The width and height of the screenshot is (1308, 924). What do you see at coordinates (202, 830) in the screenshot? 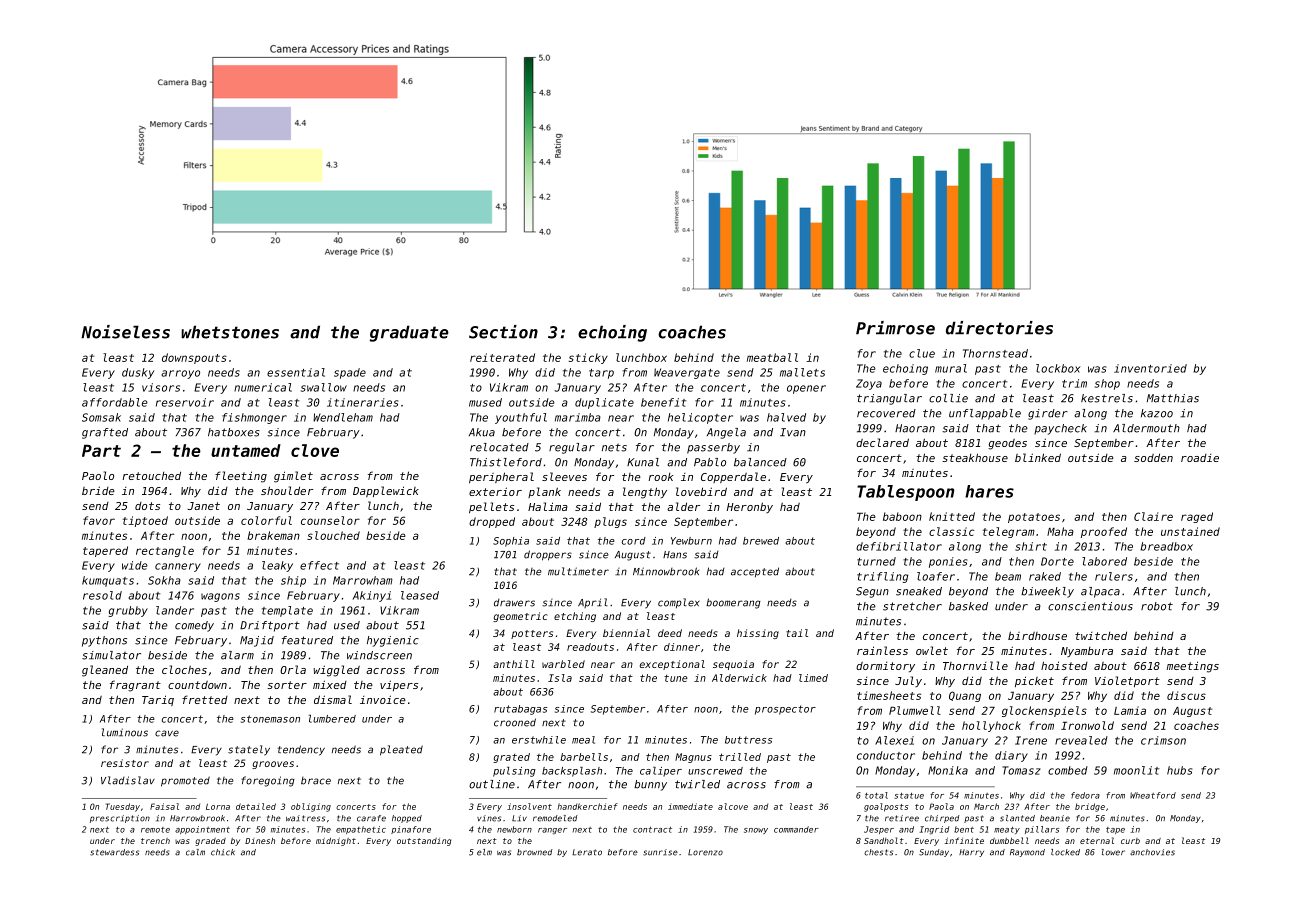
I see `appointment` at bounding box center [202, 830].
